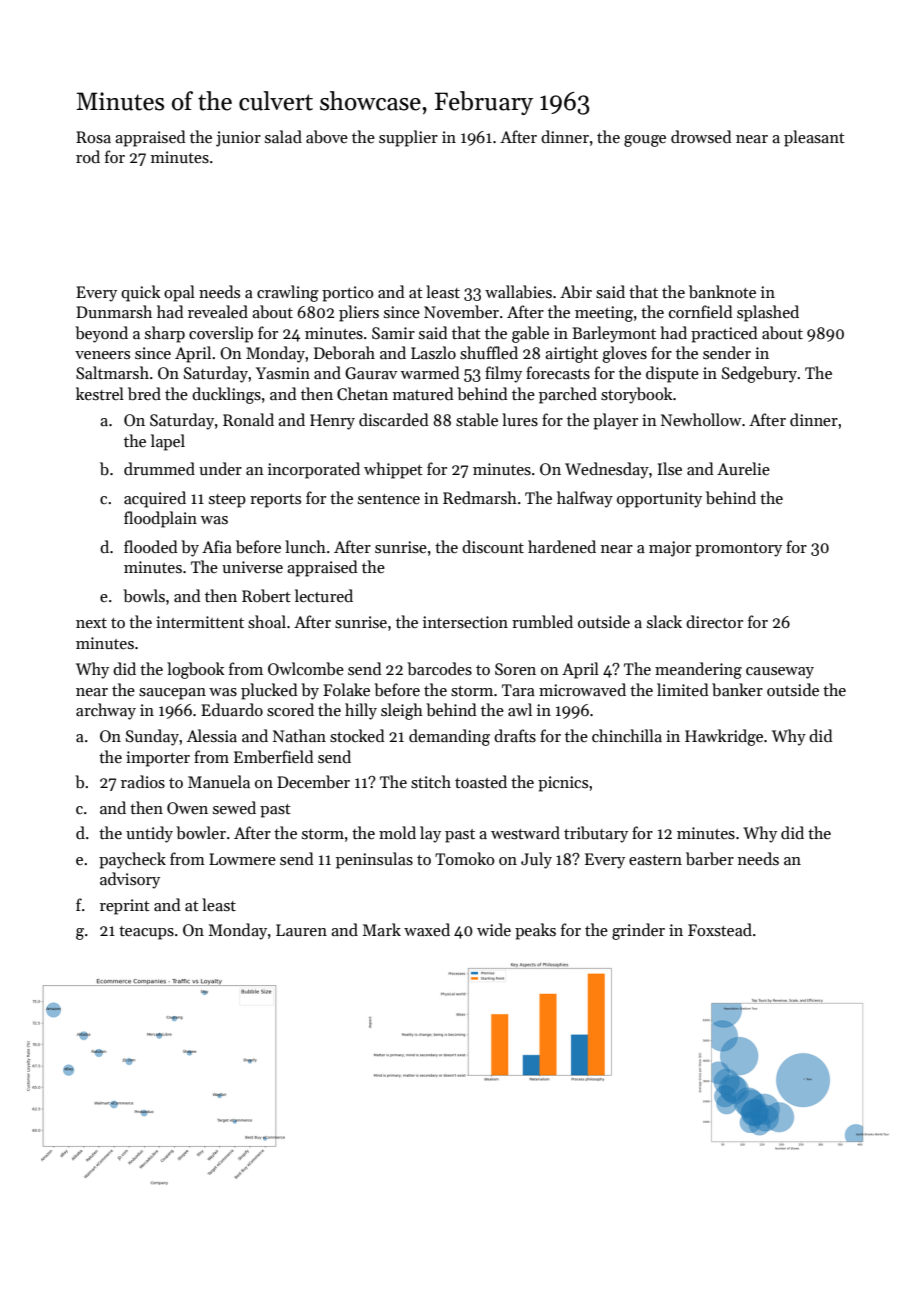 This screenshot has height=1308, width=924. I want to click on stable, so click(477, 420).
